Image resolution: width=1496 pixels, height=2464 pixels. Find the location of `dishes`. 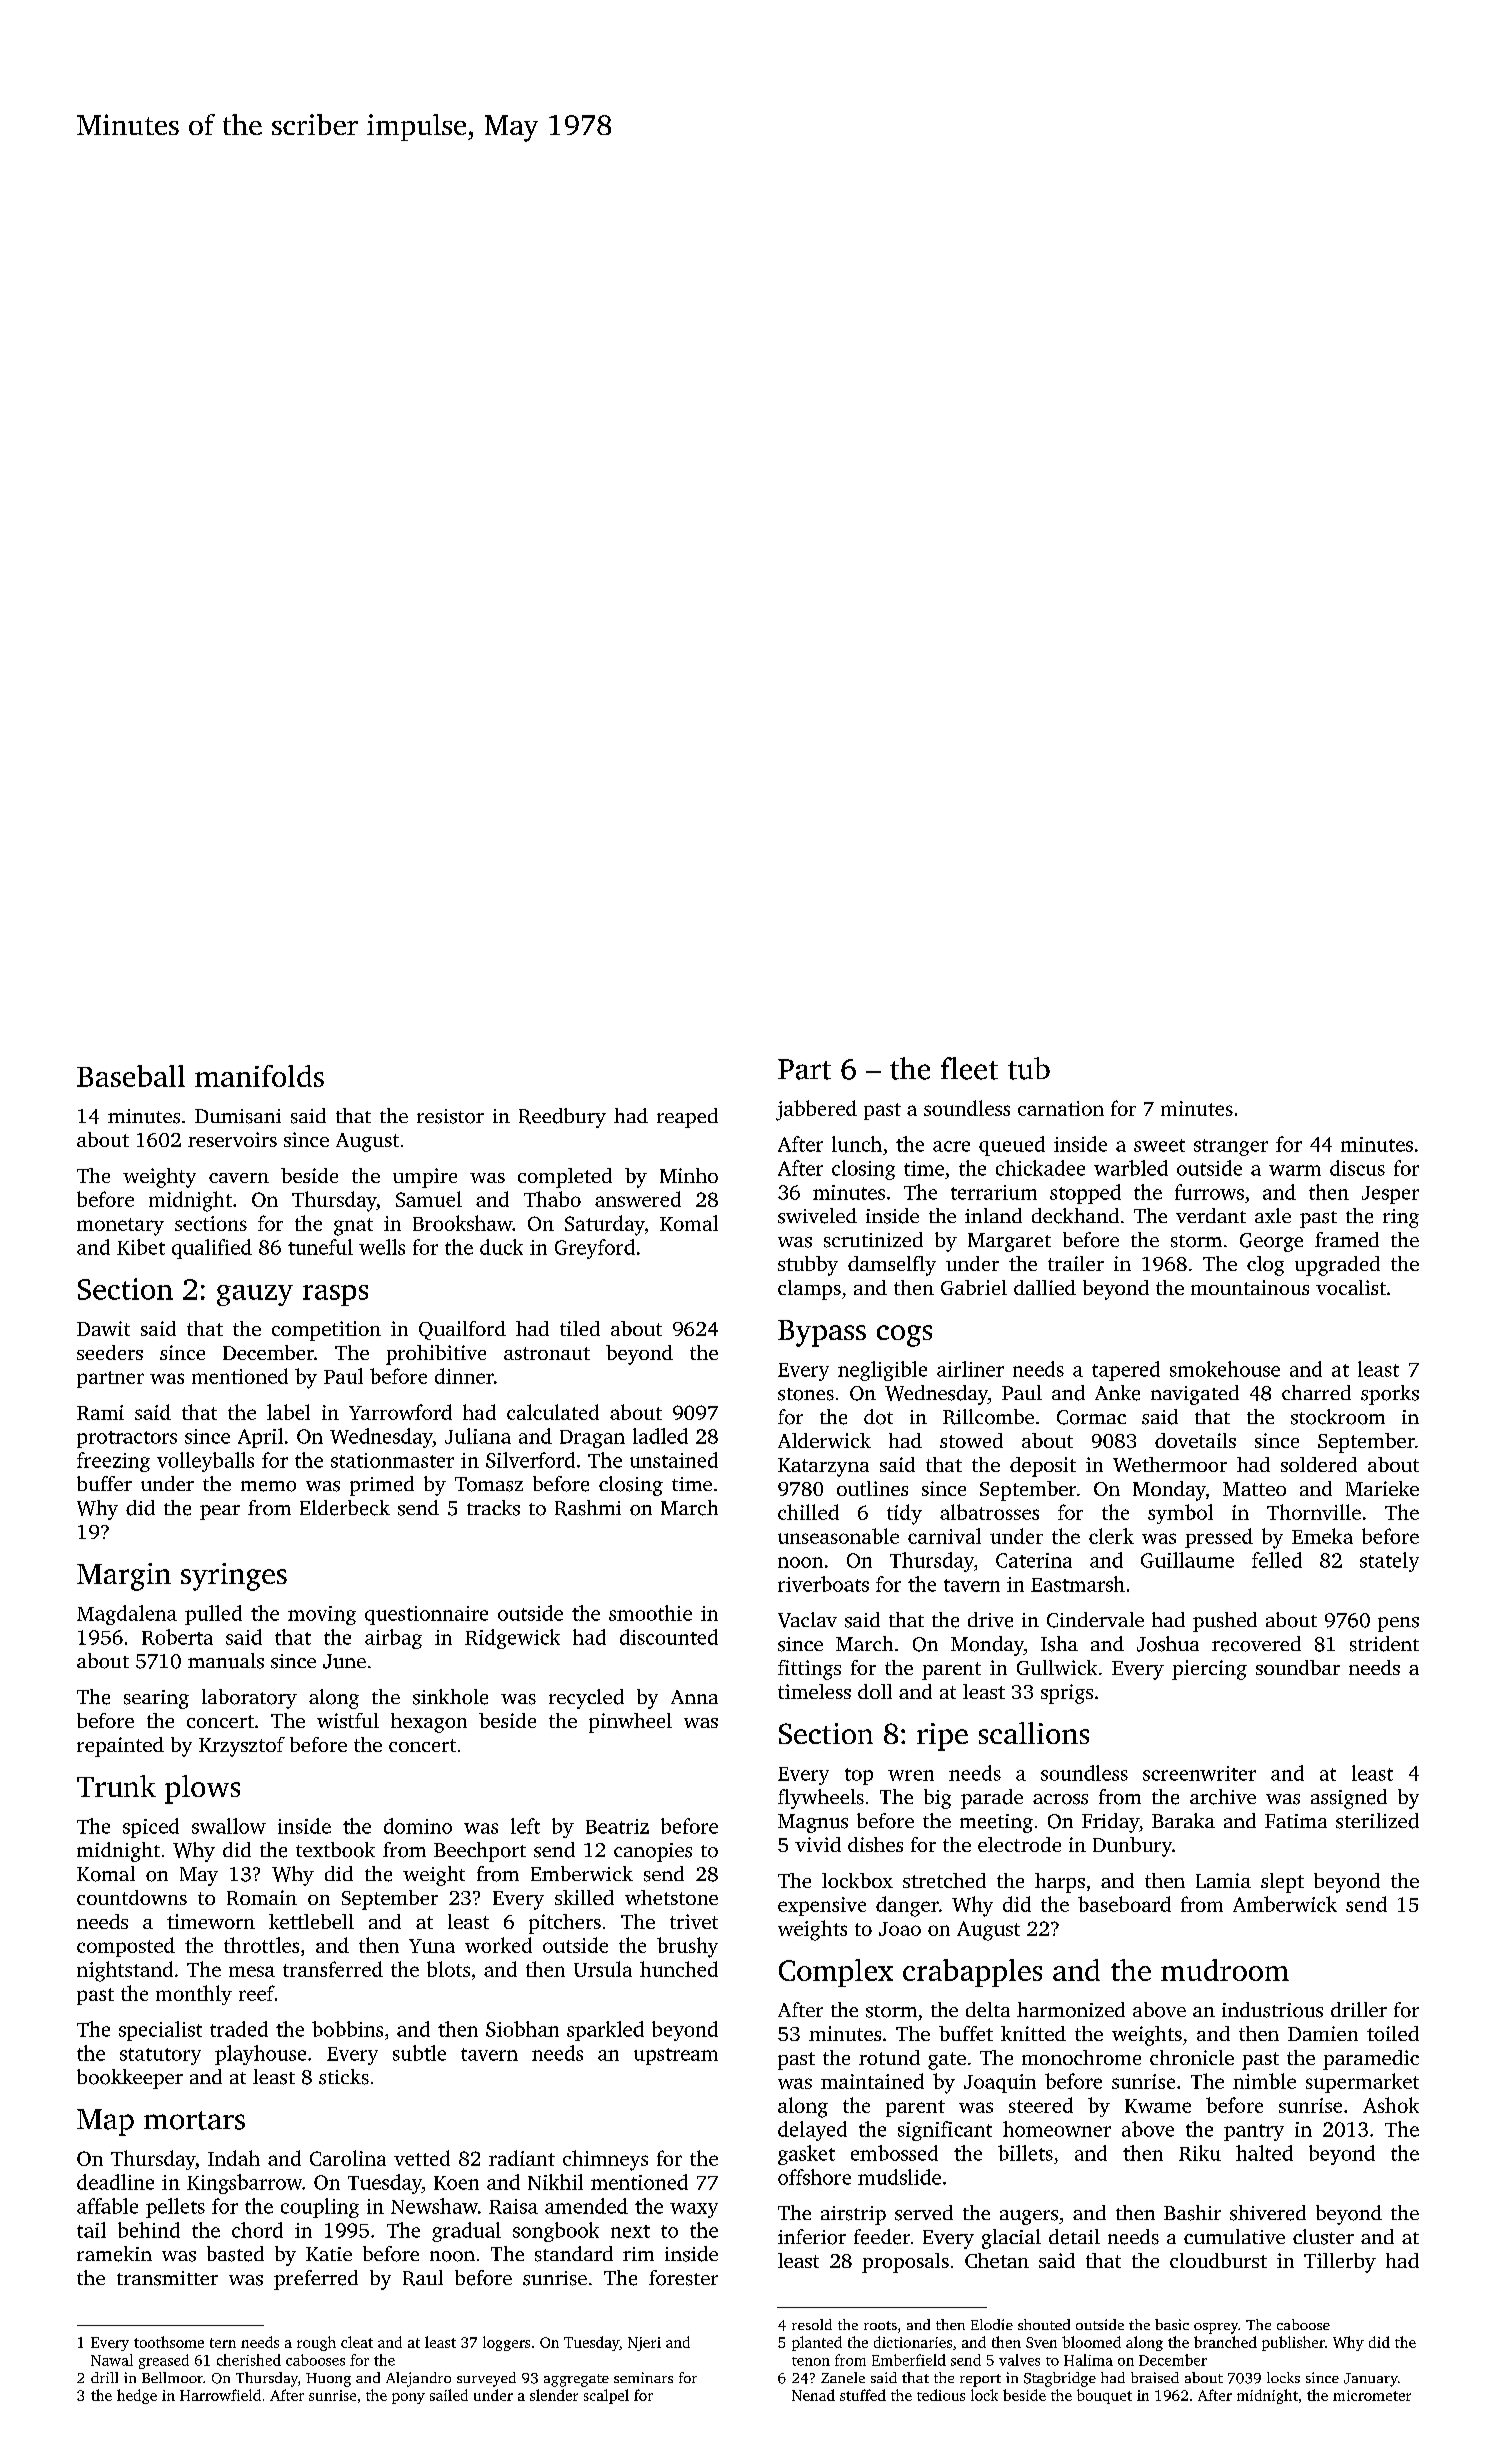

dishes is located at coordinates (875, 1844).
